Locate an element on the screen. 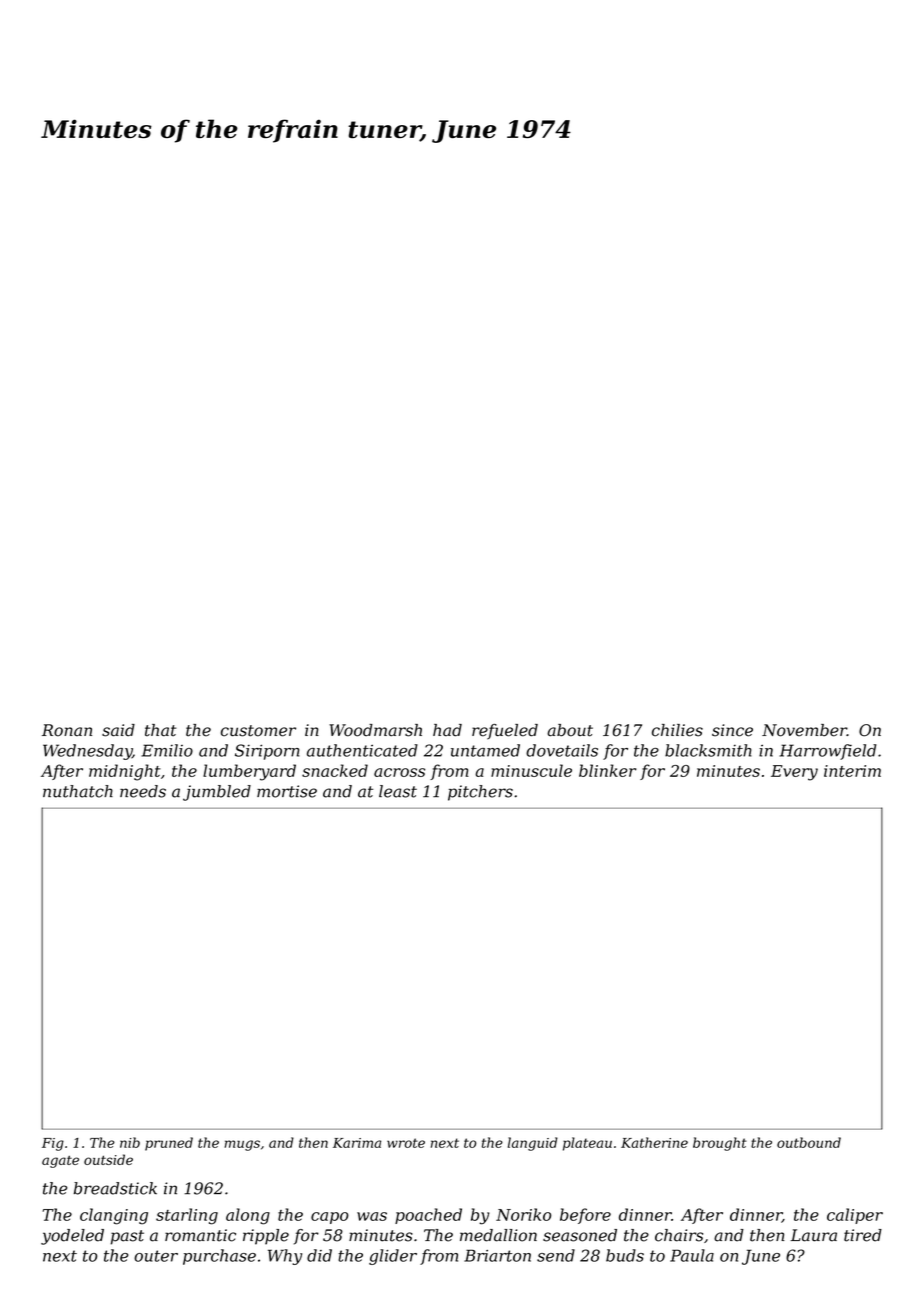 The height and width of the screenshot is (1308, 924). chilies is located at coordinates (677, 730).
